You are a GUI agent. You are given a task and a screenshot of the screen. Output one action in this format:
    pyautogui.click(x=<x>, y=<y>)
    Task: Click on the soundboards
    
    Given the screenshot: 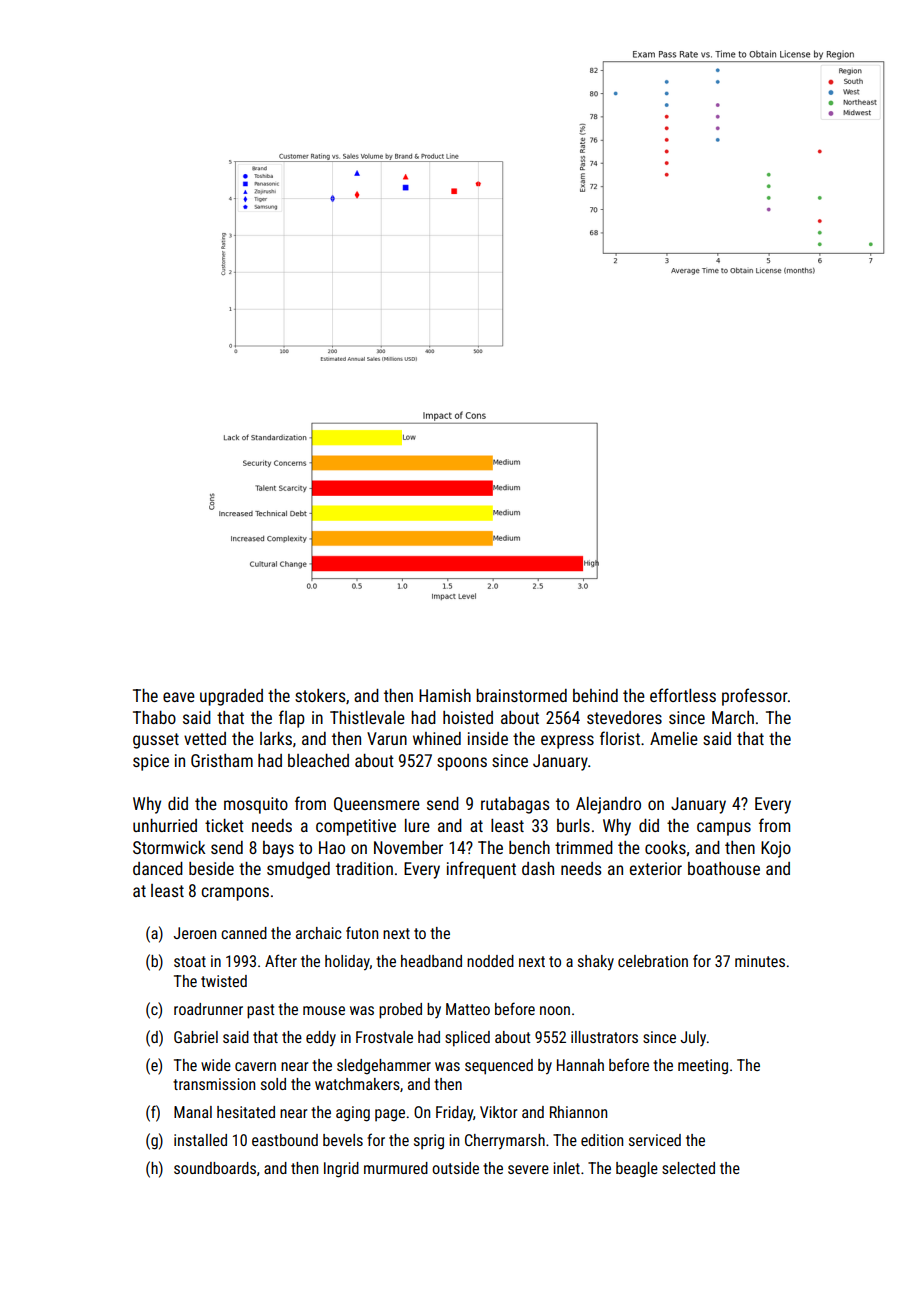 What is the action you would take?
    pyautogui.click(x=215, y=1168)
